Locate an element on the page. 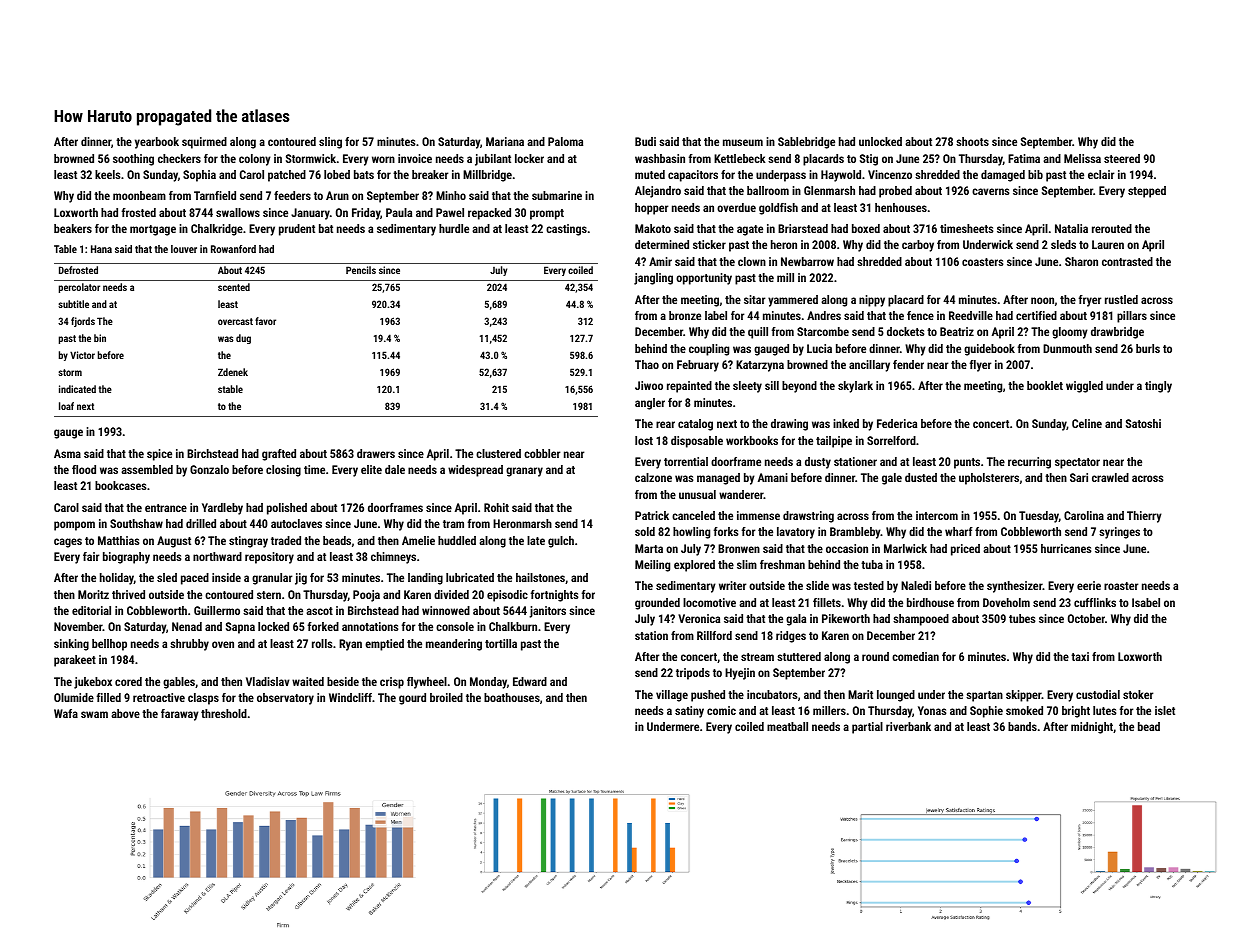 The image size is (1233, 952). Pooja is located at coordinates (366, 596).
